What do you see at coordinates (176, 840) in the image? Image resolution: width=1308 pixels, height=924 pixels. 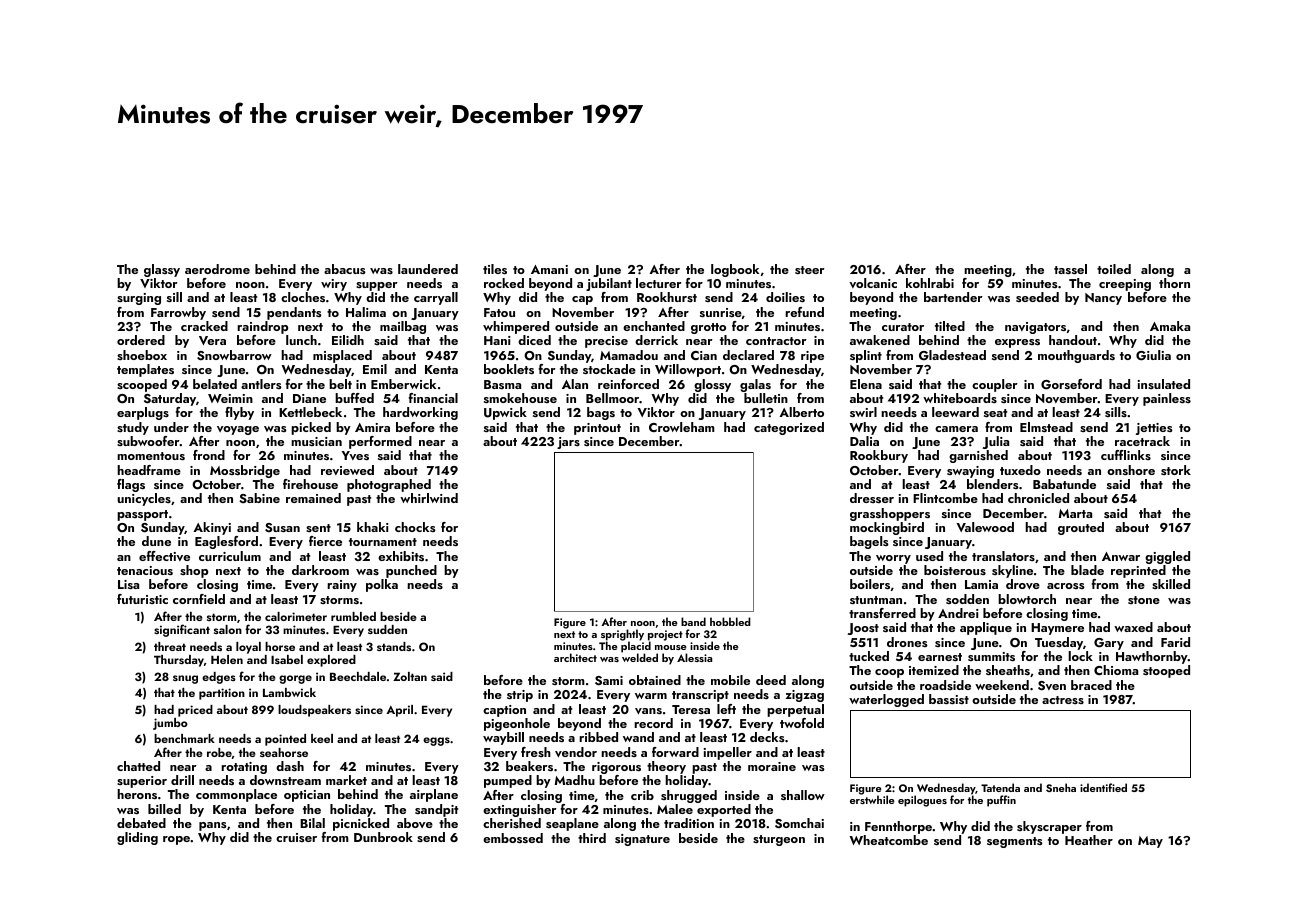 I see `rope` at bounding box center [176, 840].
